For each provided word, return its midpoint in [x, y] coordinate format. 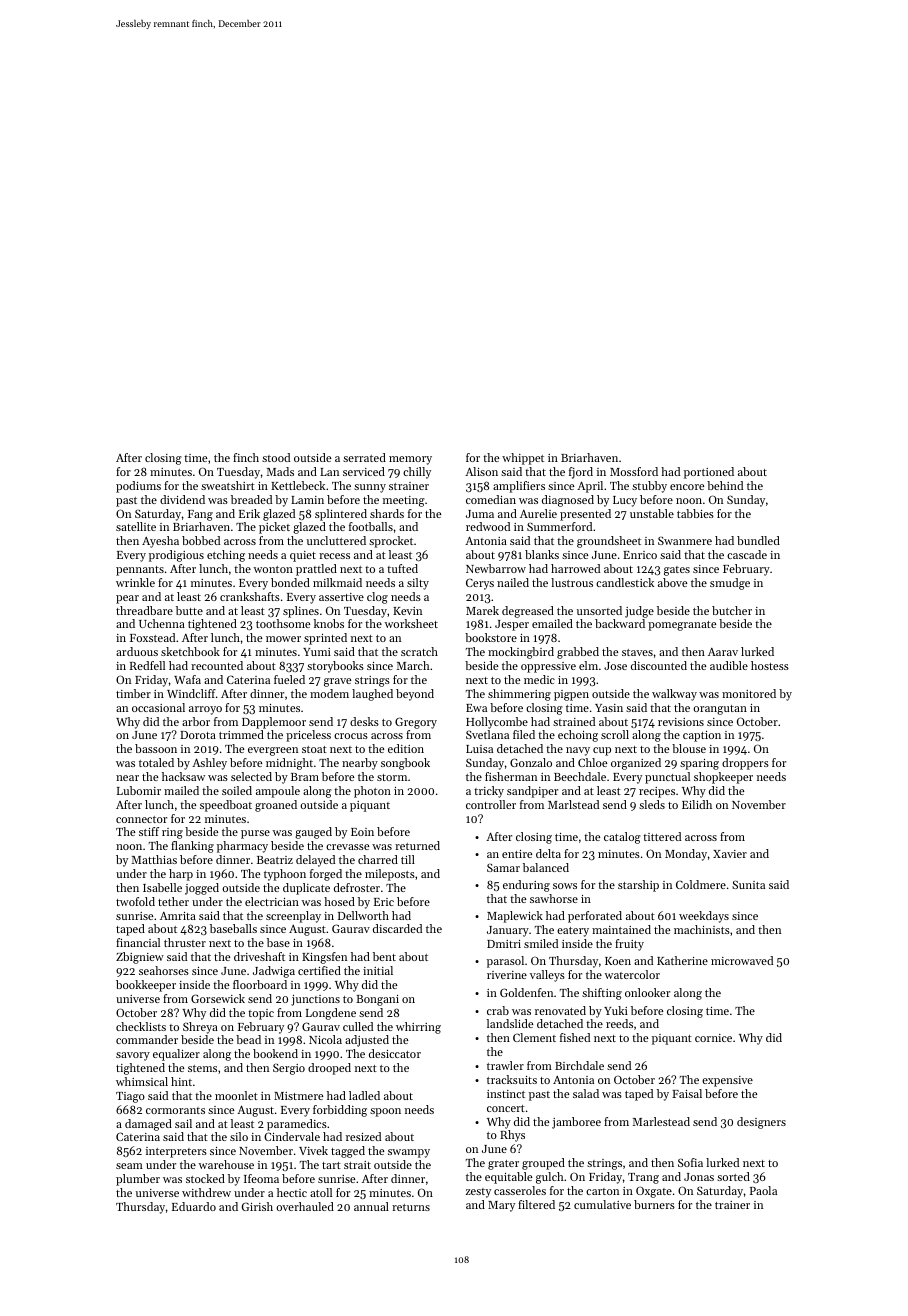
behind [725, 485]
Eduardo [194, 1206]
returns [411, 1207]
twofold [135, 901]
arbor [196, 721]
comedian [491, 499]
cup [602, 751]
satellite [136, 526]
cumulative [602, 1204]
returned [417, 845]
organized [636, 764]
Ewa [476, 708]
